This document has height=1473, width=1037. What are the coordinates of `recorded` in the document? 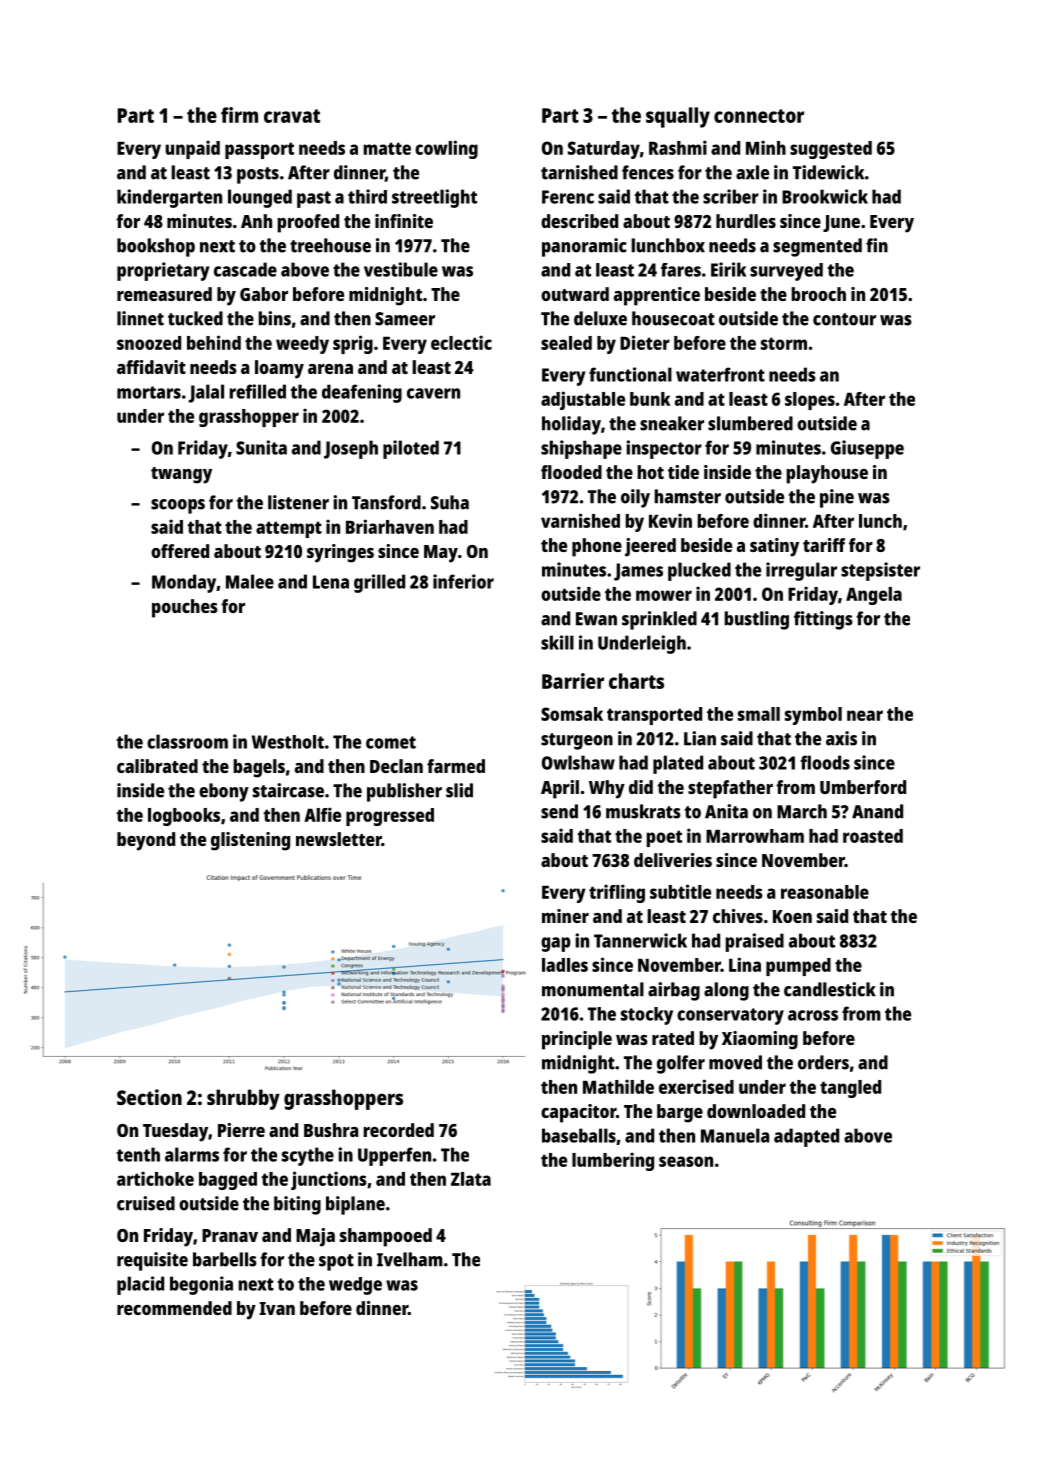 It's located at (399, 1130).
